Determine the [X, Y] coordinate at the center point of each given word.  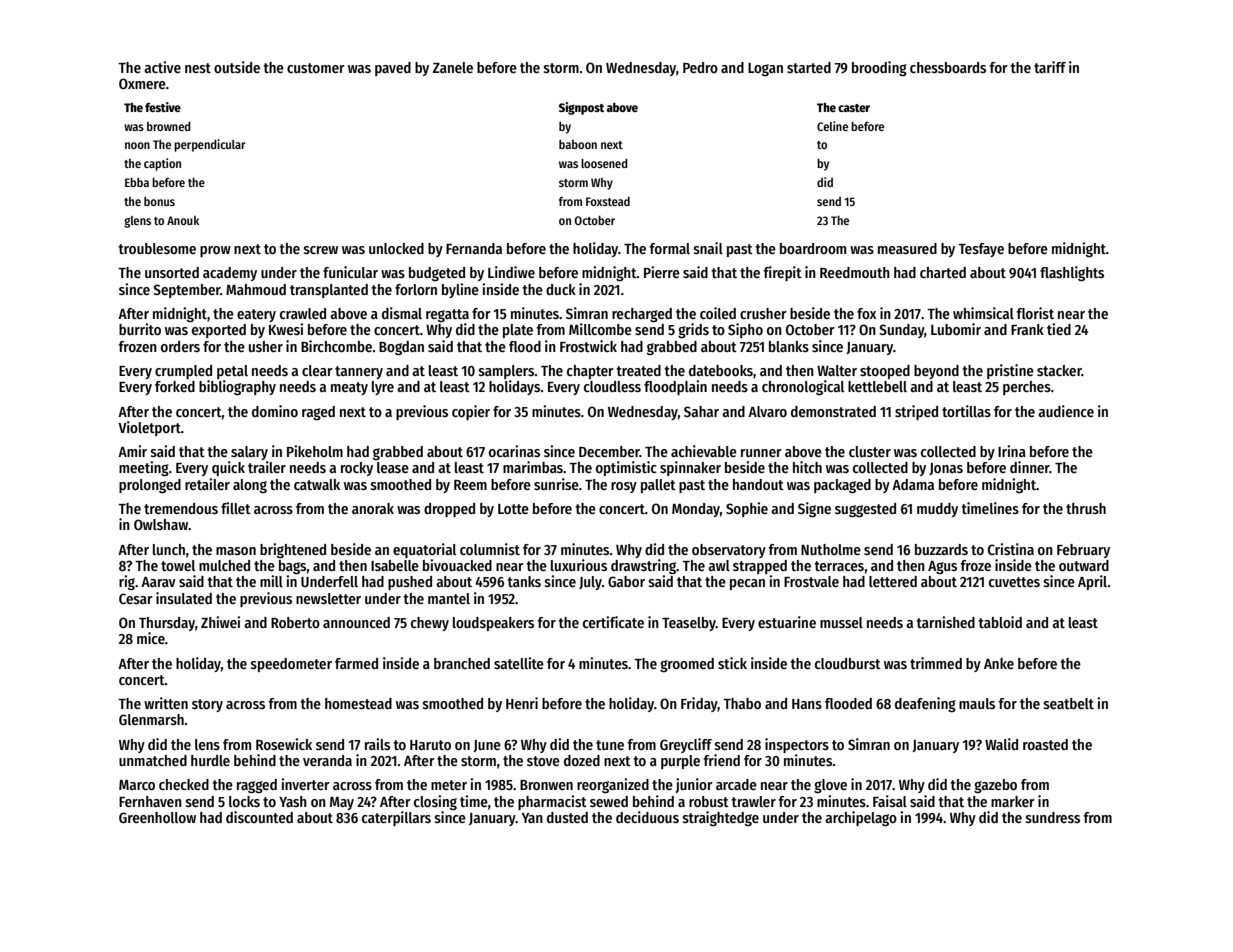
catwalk [317, 484]
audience [1066, 411]
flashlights [1072, 273]
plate [518, 331]
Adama [913, 484]
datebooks [721, 370]
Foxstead [608, 201]
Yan [532, 818]
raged [318, 413]
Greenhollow [157, 817]
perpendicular [210, 145]
